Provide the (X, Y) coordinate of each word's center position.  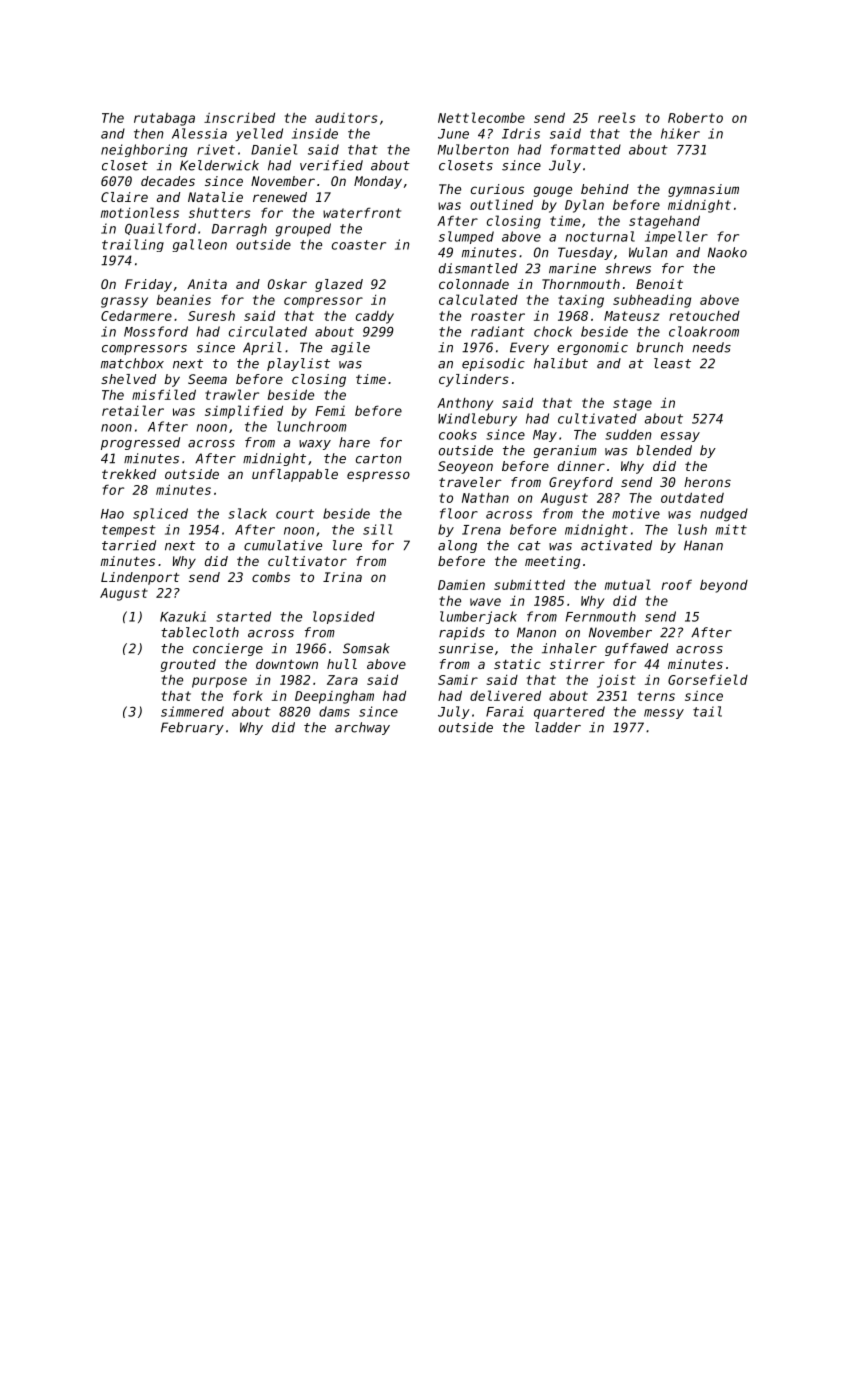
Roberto (695, 118)
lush (692, 529)
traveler (470, 482)
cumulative (283, 545)
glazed (339, 285)
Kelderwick (219, 165)
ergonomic (592, 348)
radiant (498, 331)
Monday (378, 182)
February (192, 728)
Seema (207, 379)
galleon (199, 245)
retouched (704, 316)
